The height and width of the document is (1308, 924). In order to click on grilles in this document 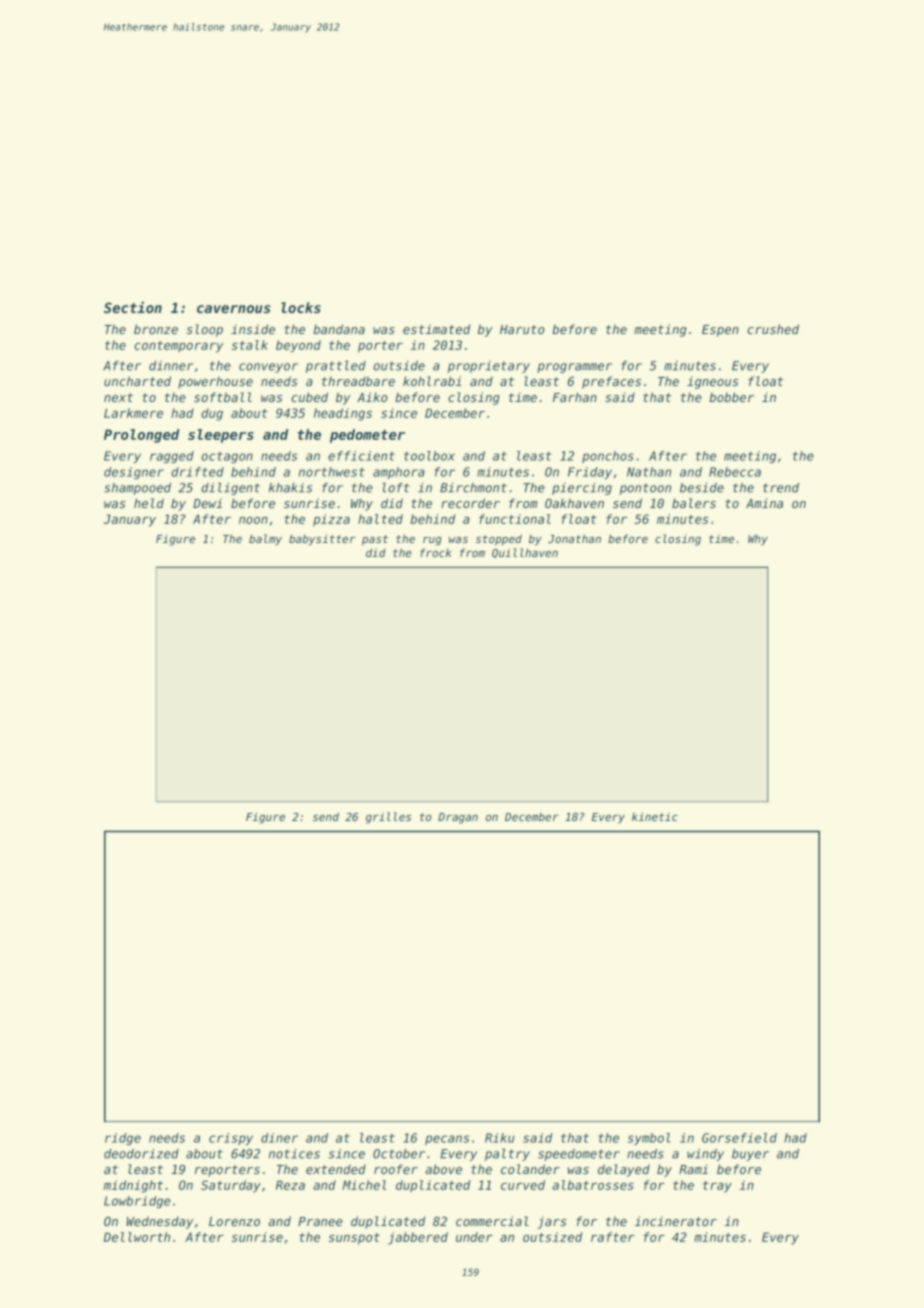, I will do `click(388, 818)`.
